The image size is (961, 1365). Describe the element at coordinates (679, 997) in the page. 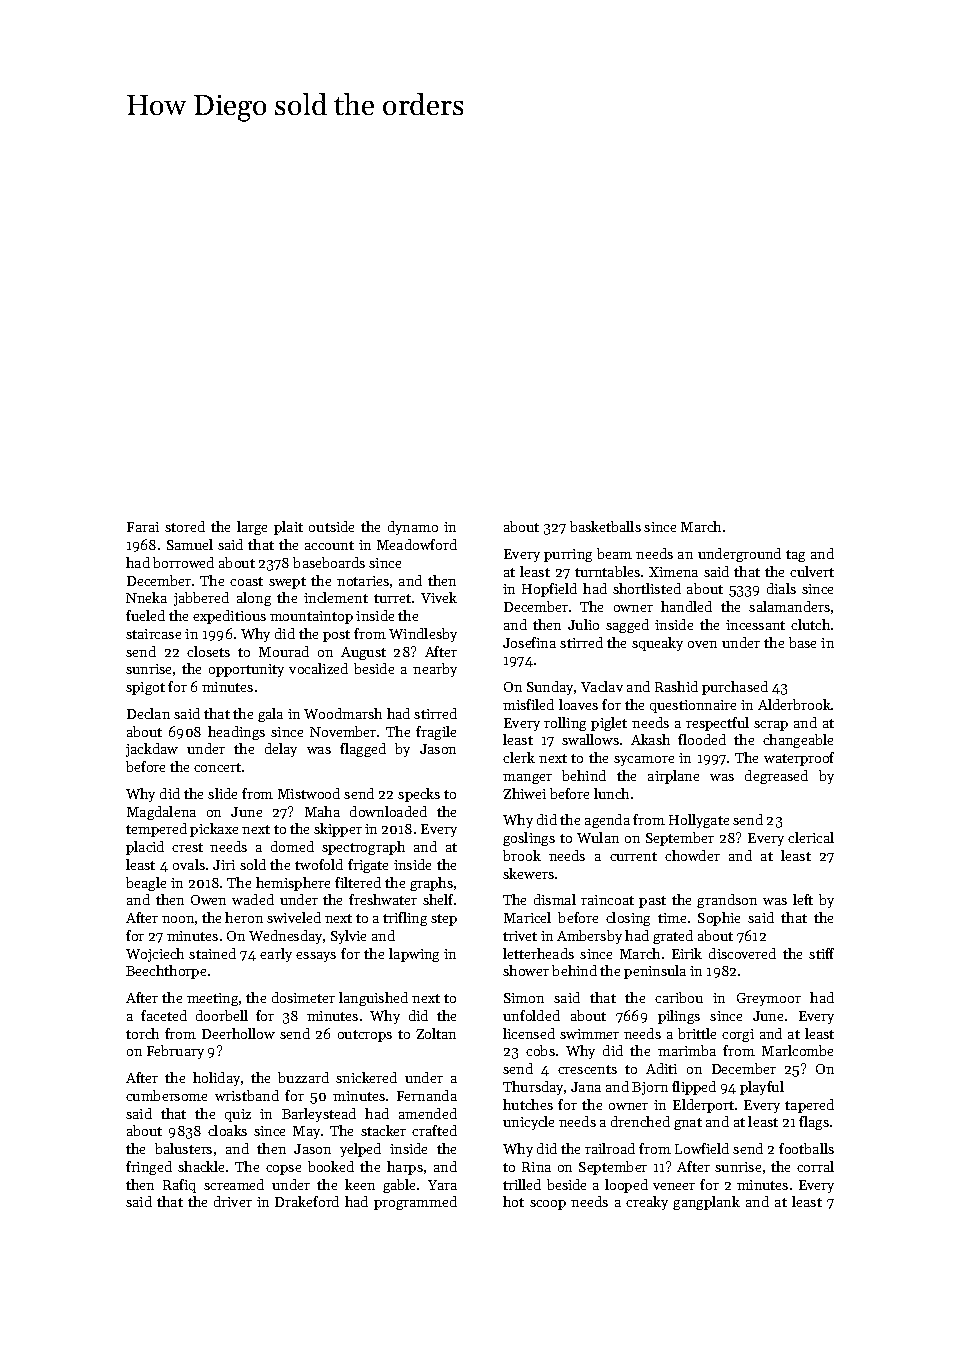

I see `caribou` at that location.
